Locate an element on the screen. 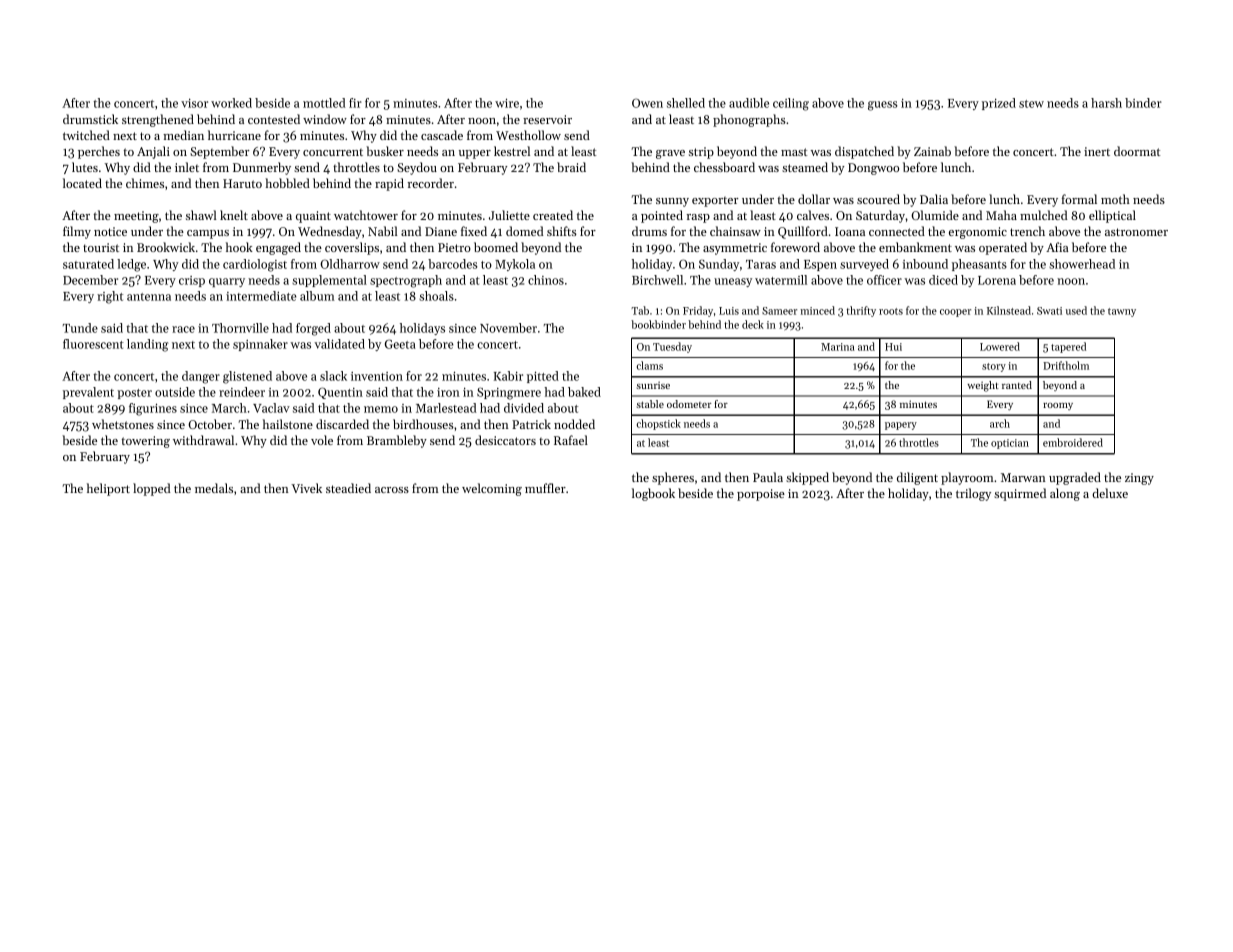 The image size is (1233, 952). optician is located at coordinates (1010, 444).
